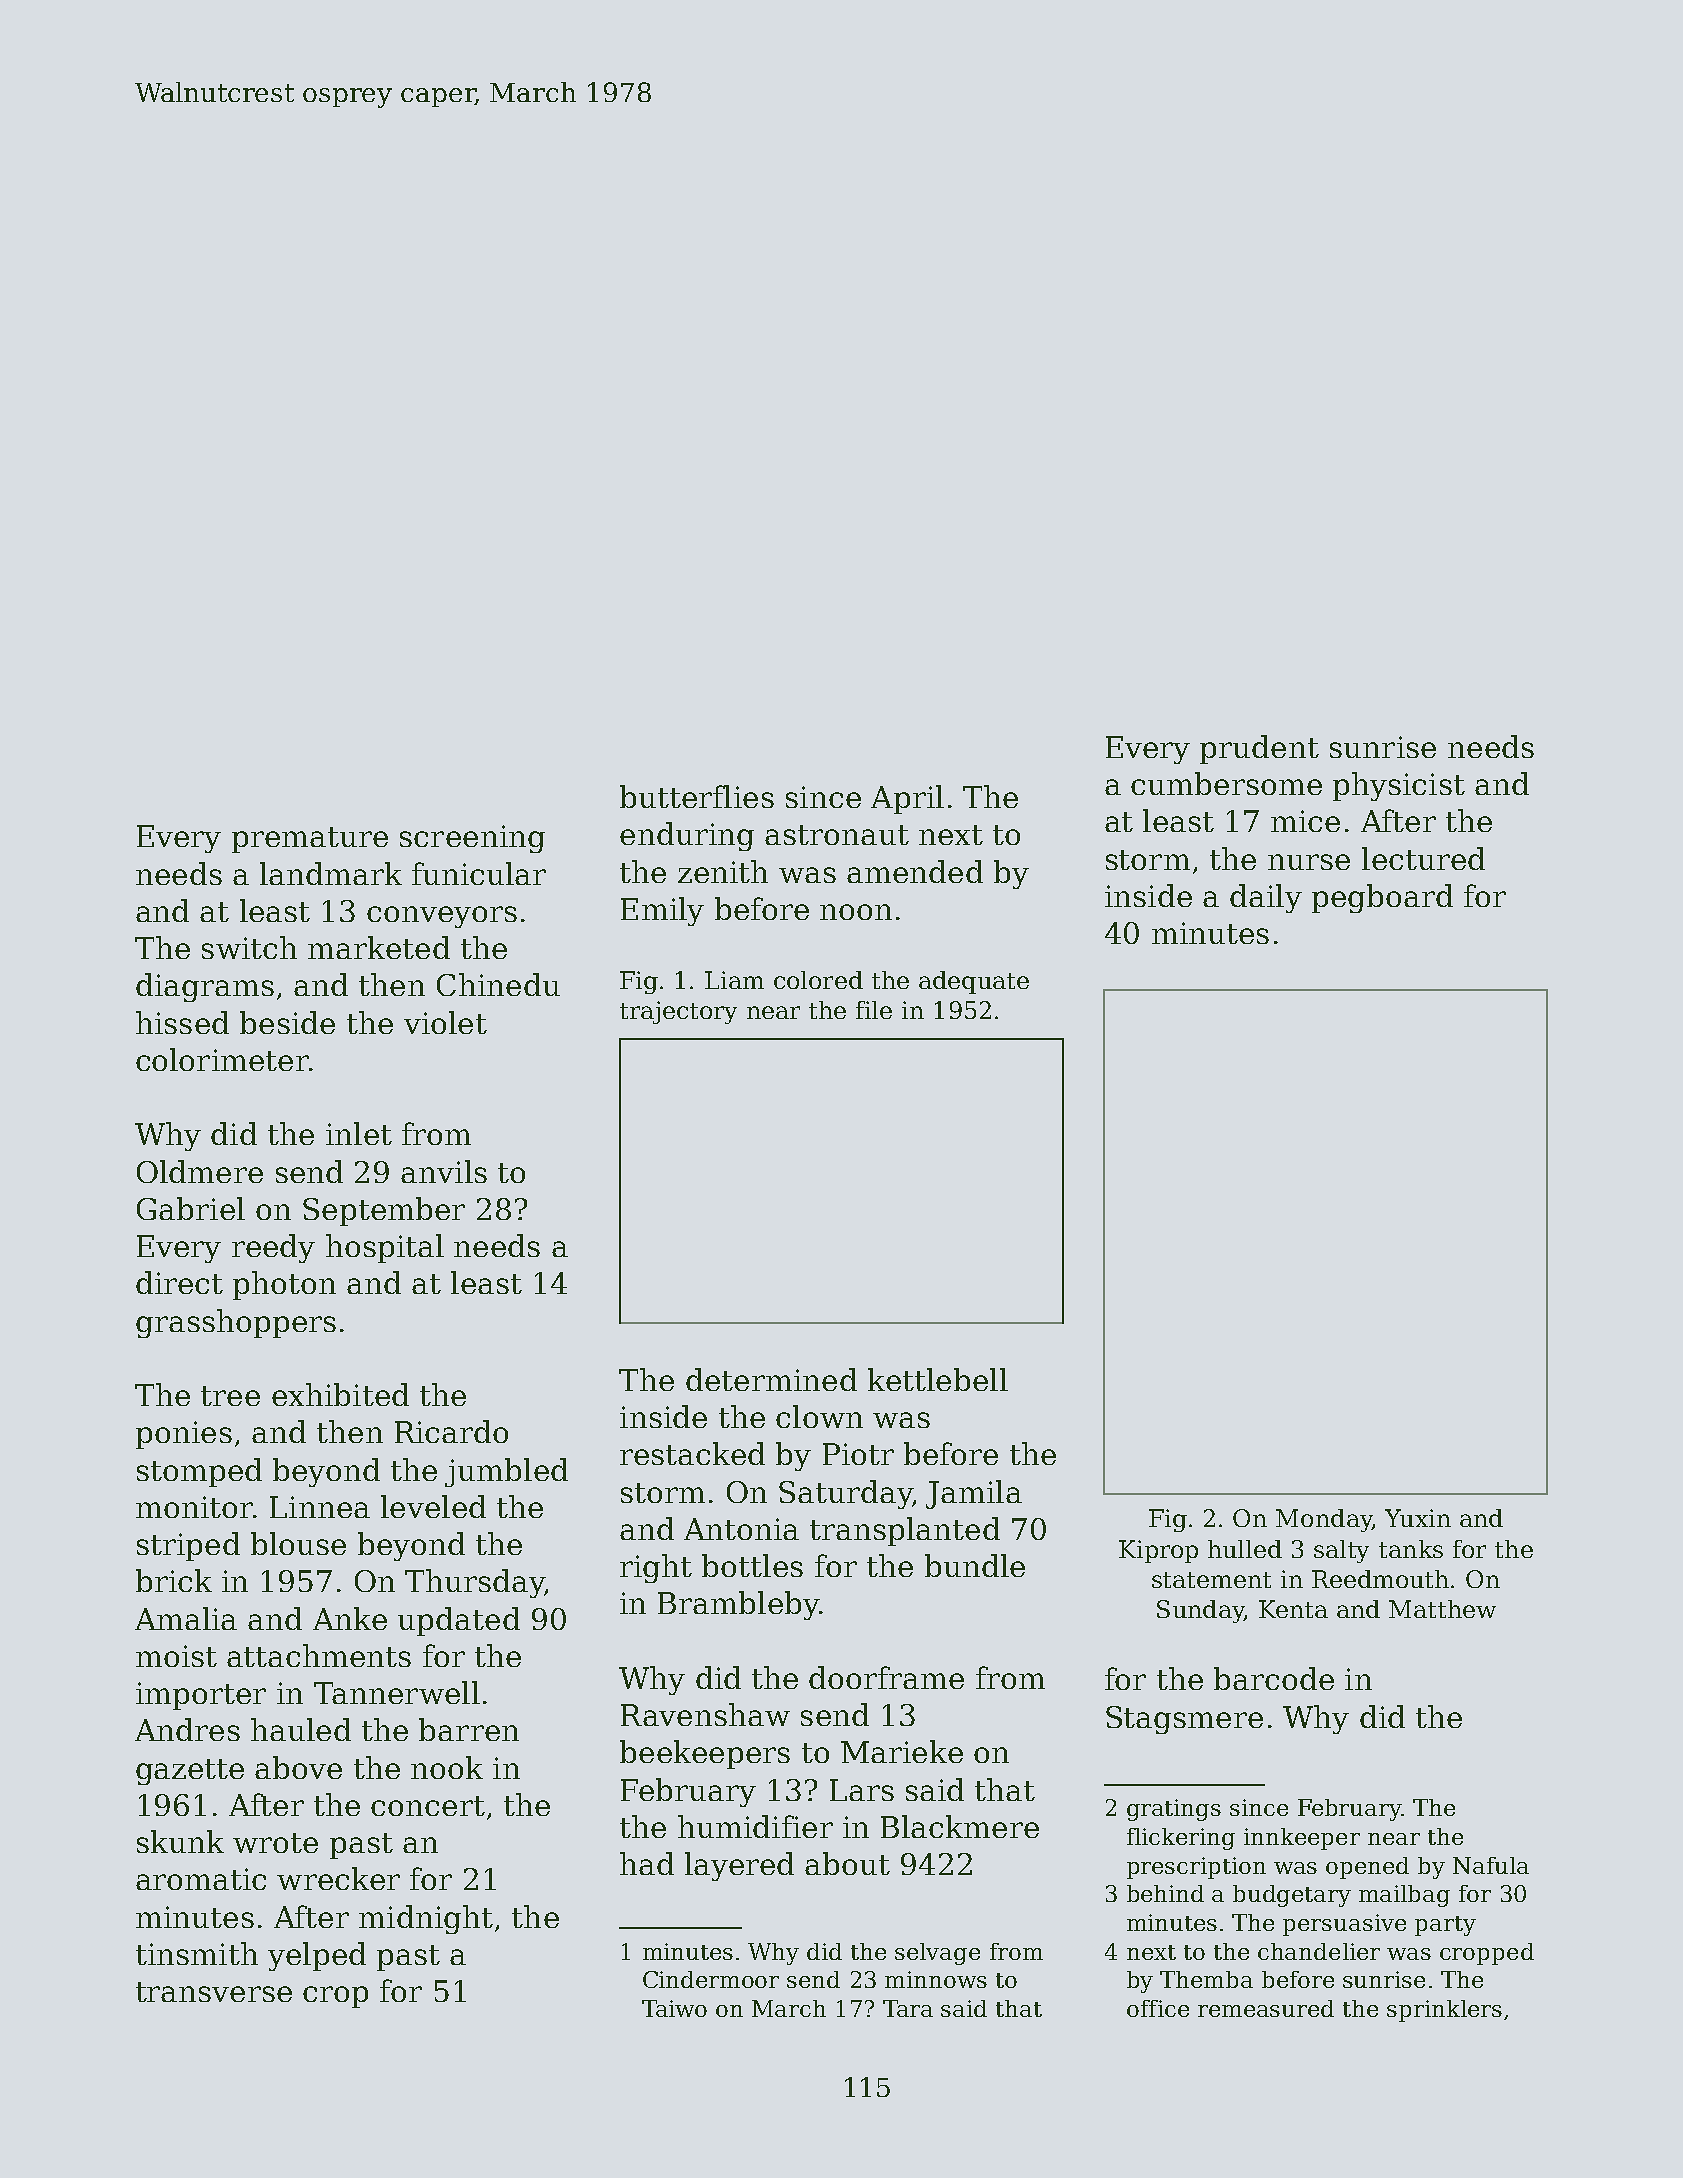  Describe the element at coordinates (674, 2008) in the screenshot. I see `Taiwo` at that location.
